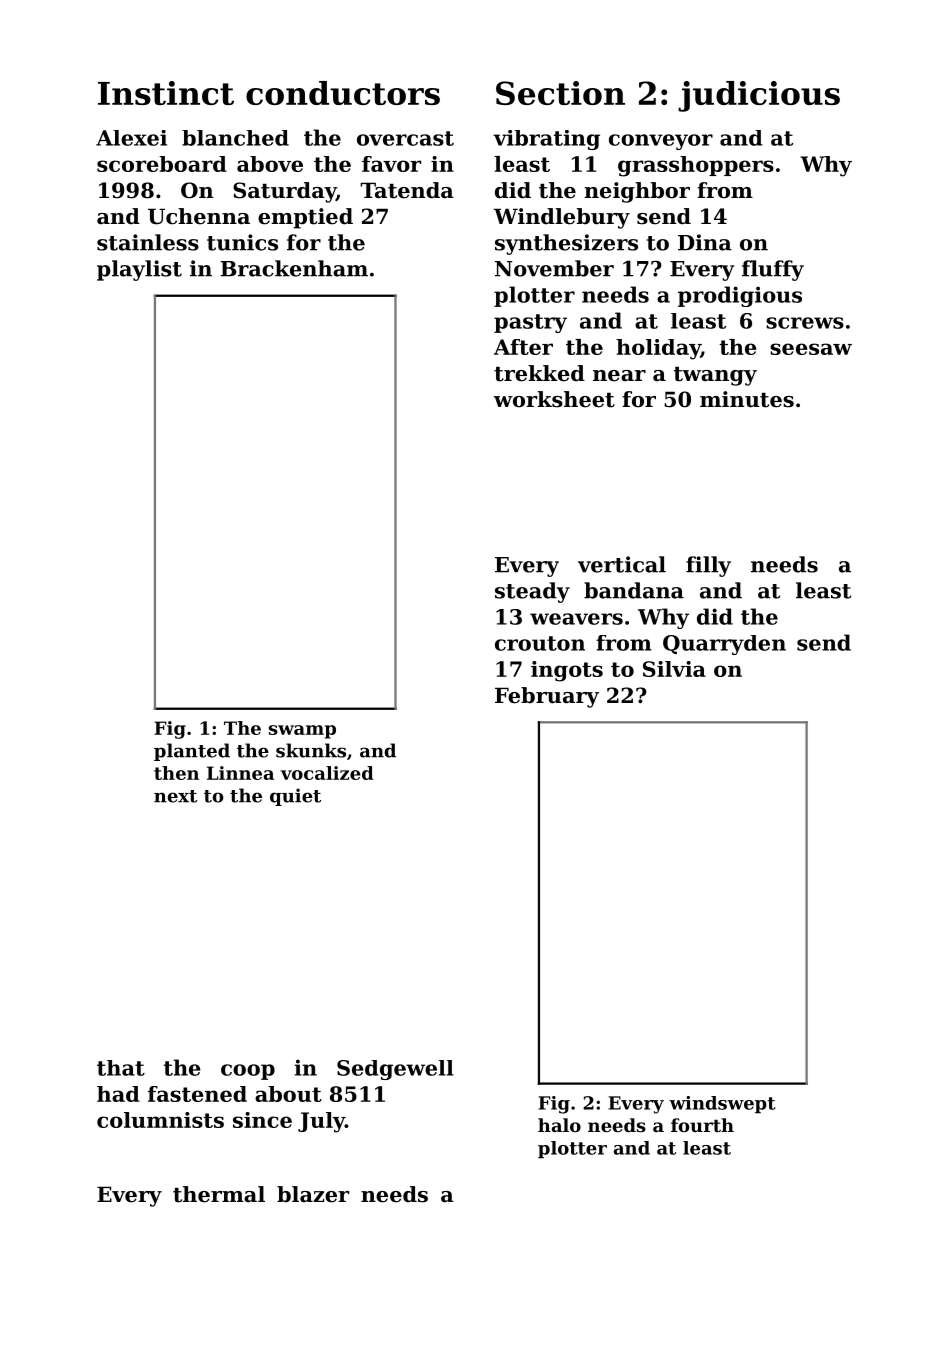  I want to click on thermal, so click(219, 1194).
